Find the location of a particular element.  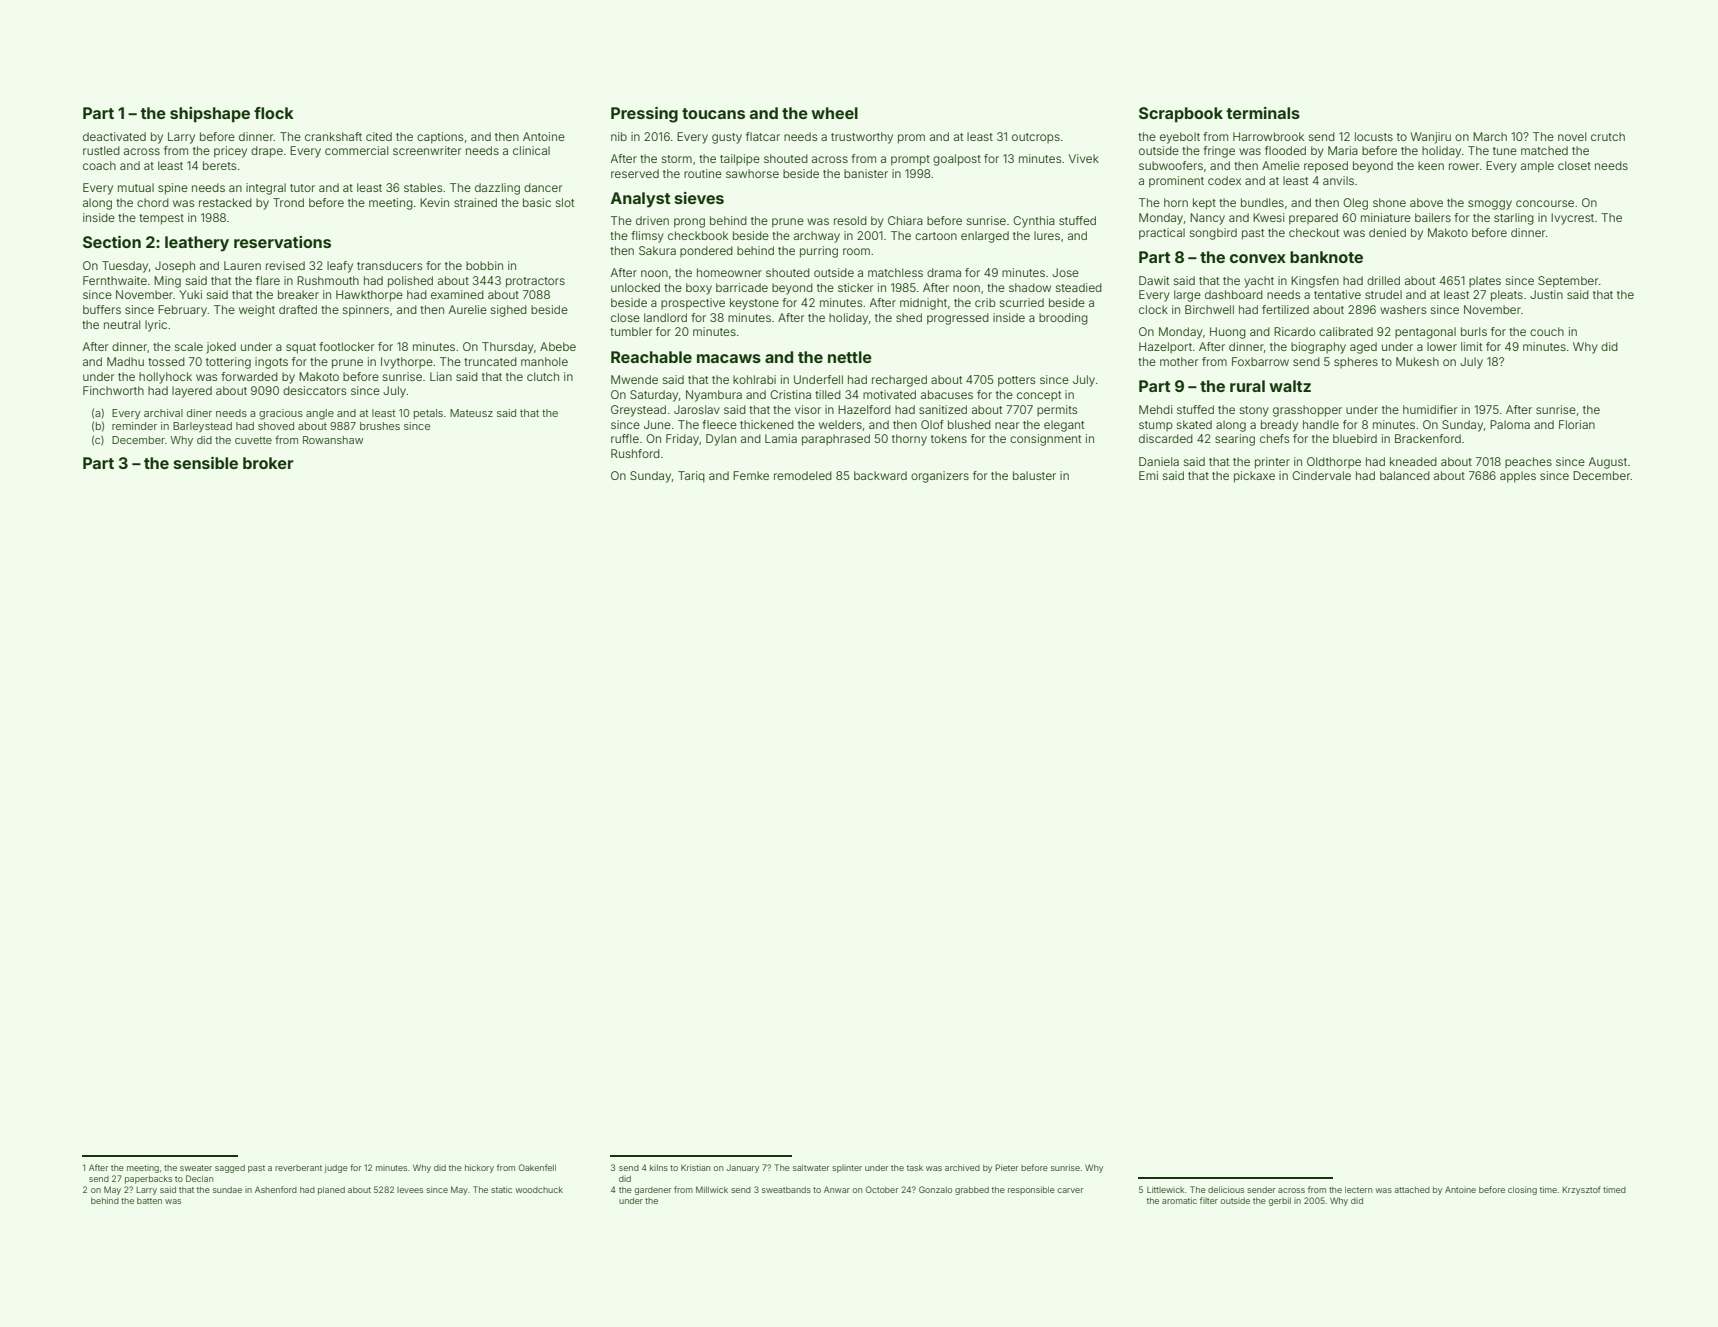

welders is located at coordinates (840, 424).
